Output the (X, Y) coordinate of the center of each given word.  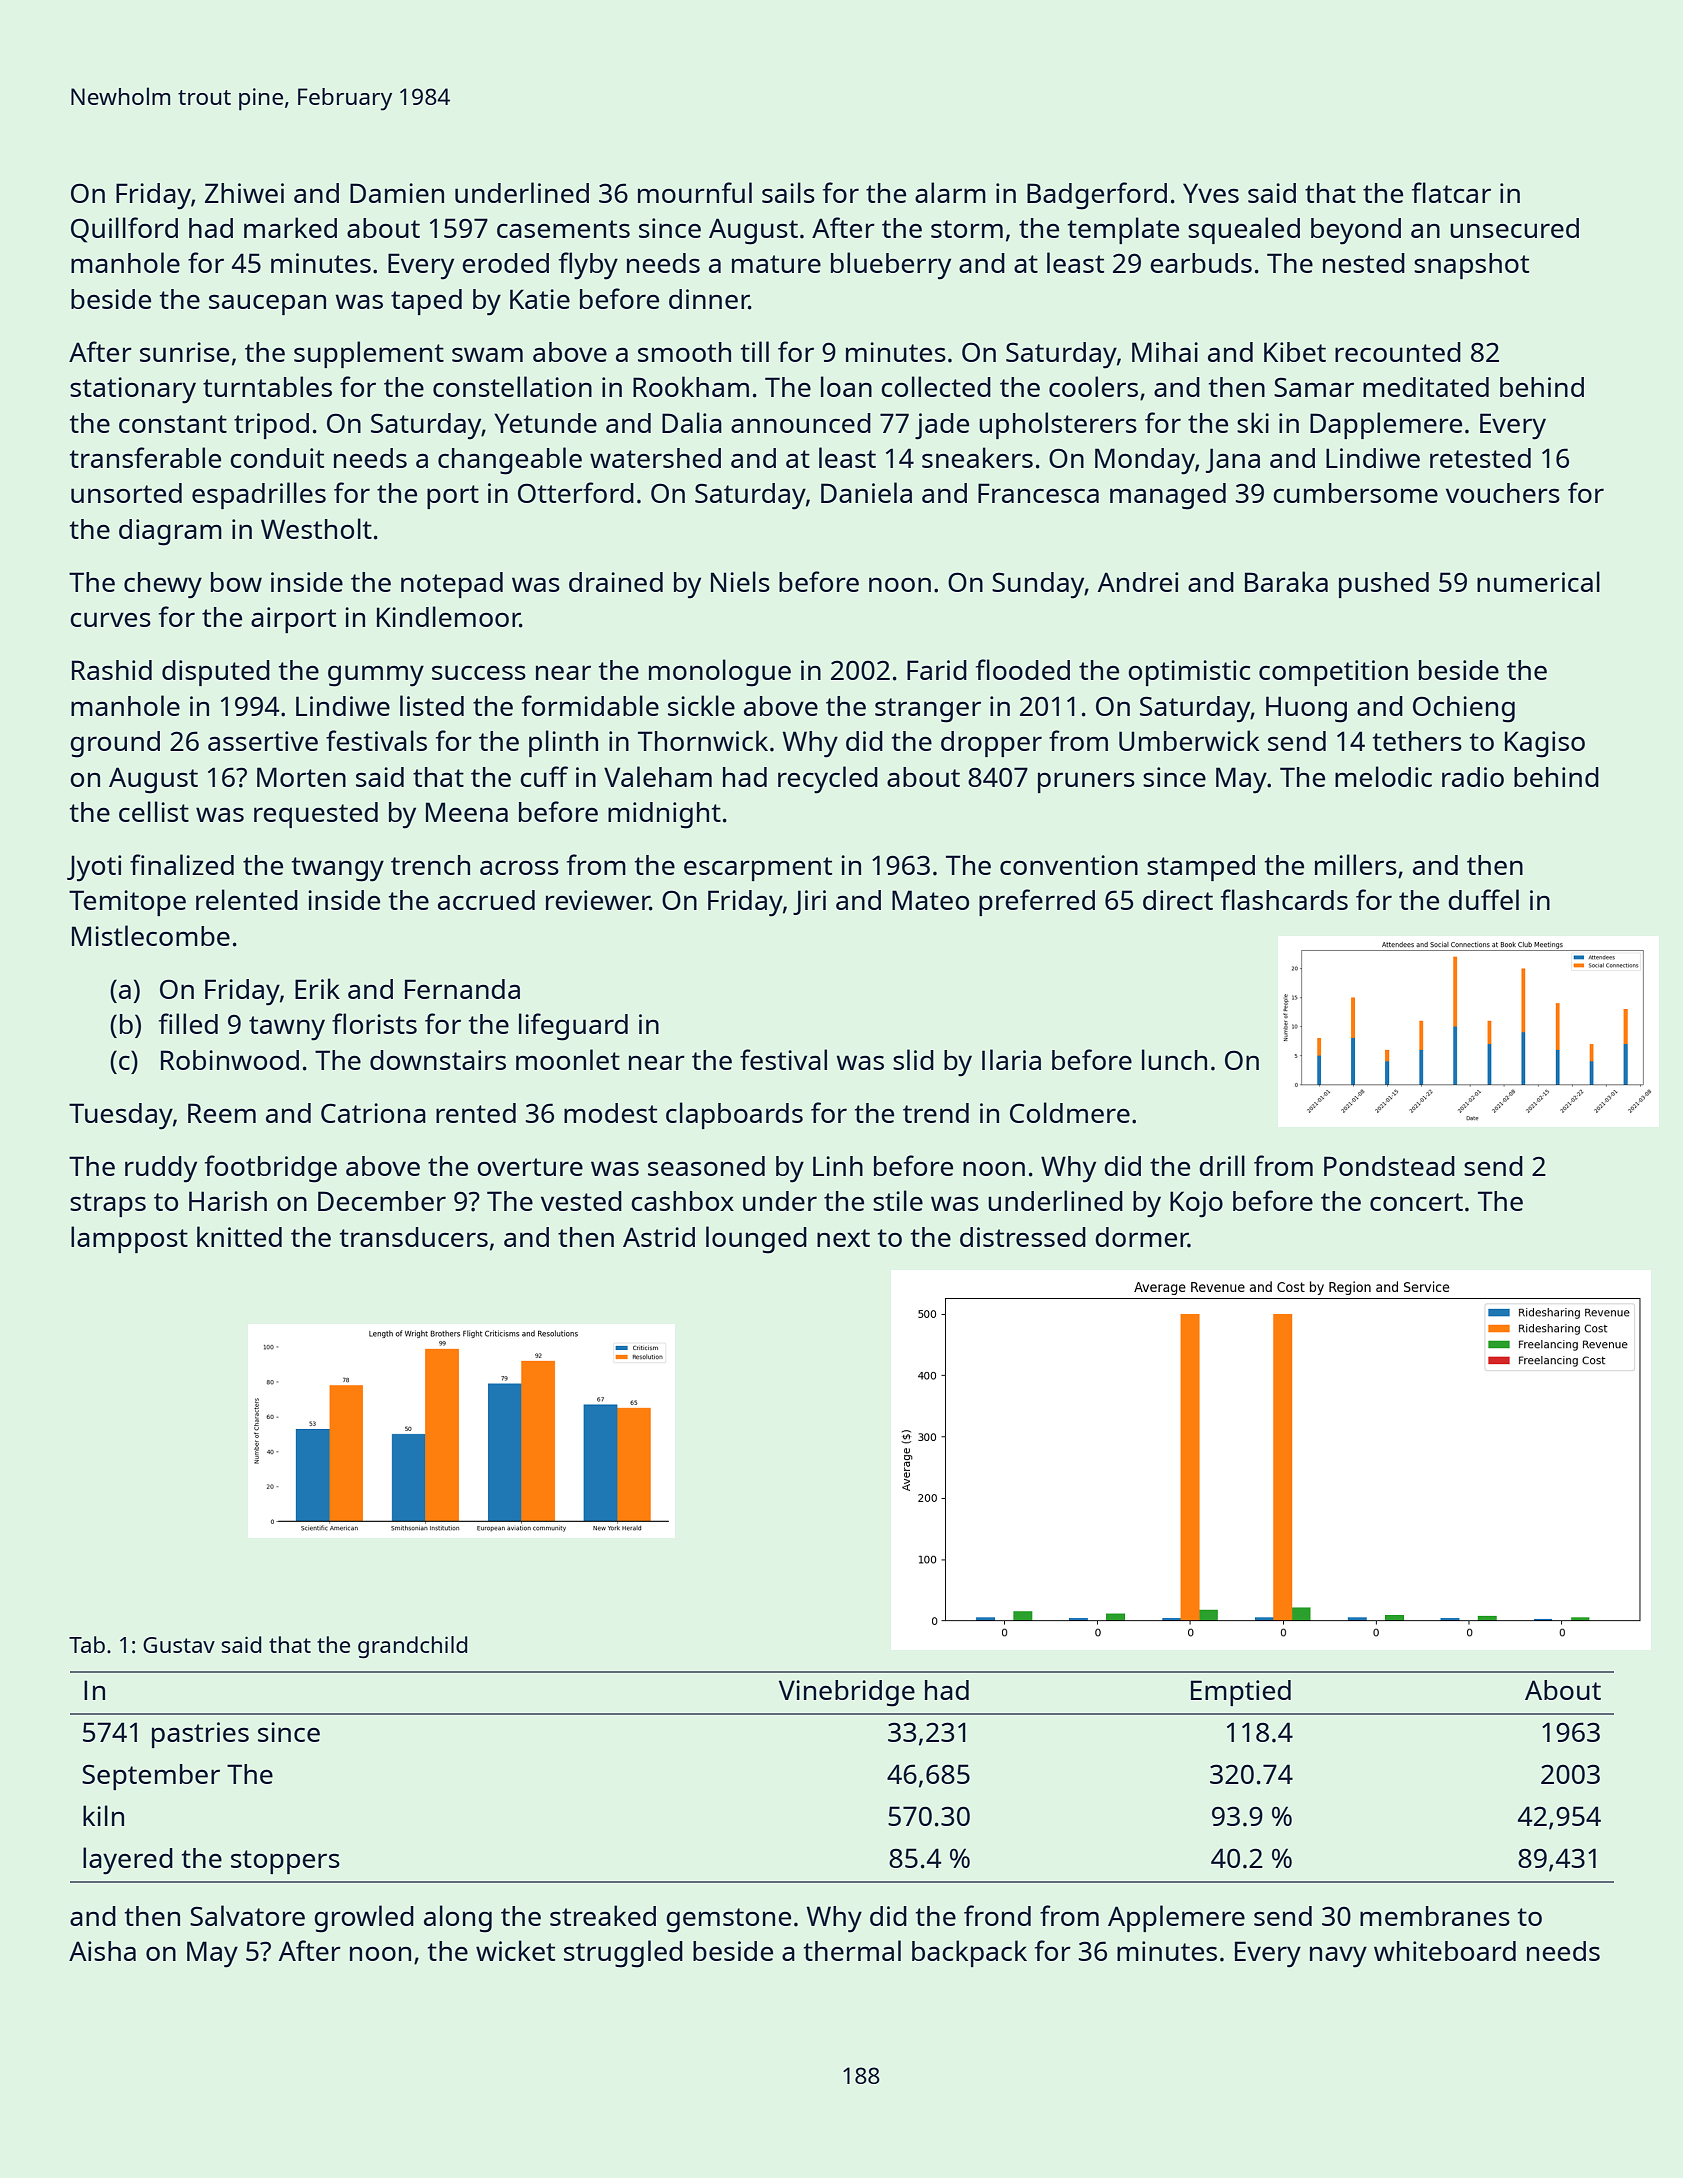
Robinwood (230, 1060)
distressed (1023, 1237)
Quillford (124, 230)
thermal (852, 1950)
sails (788, 192)
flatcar (1451, 192)
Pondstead (1389, 1166)
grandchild (412, 1647)
